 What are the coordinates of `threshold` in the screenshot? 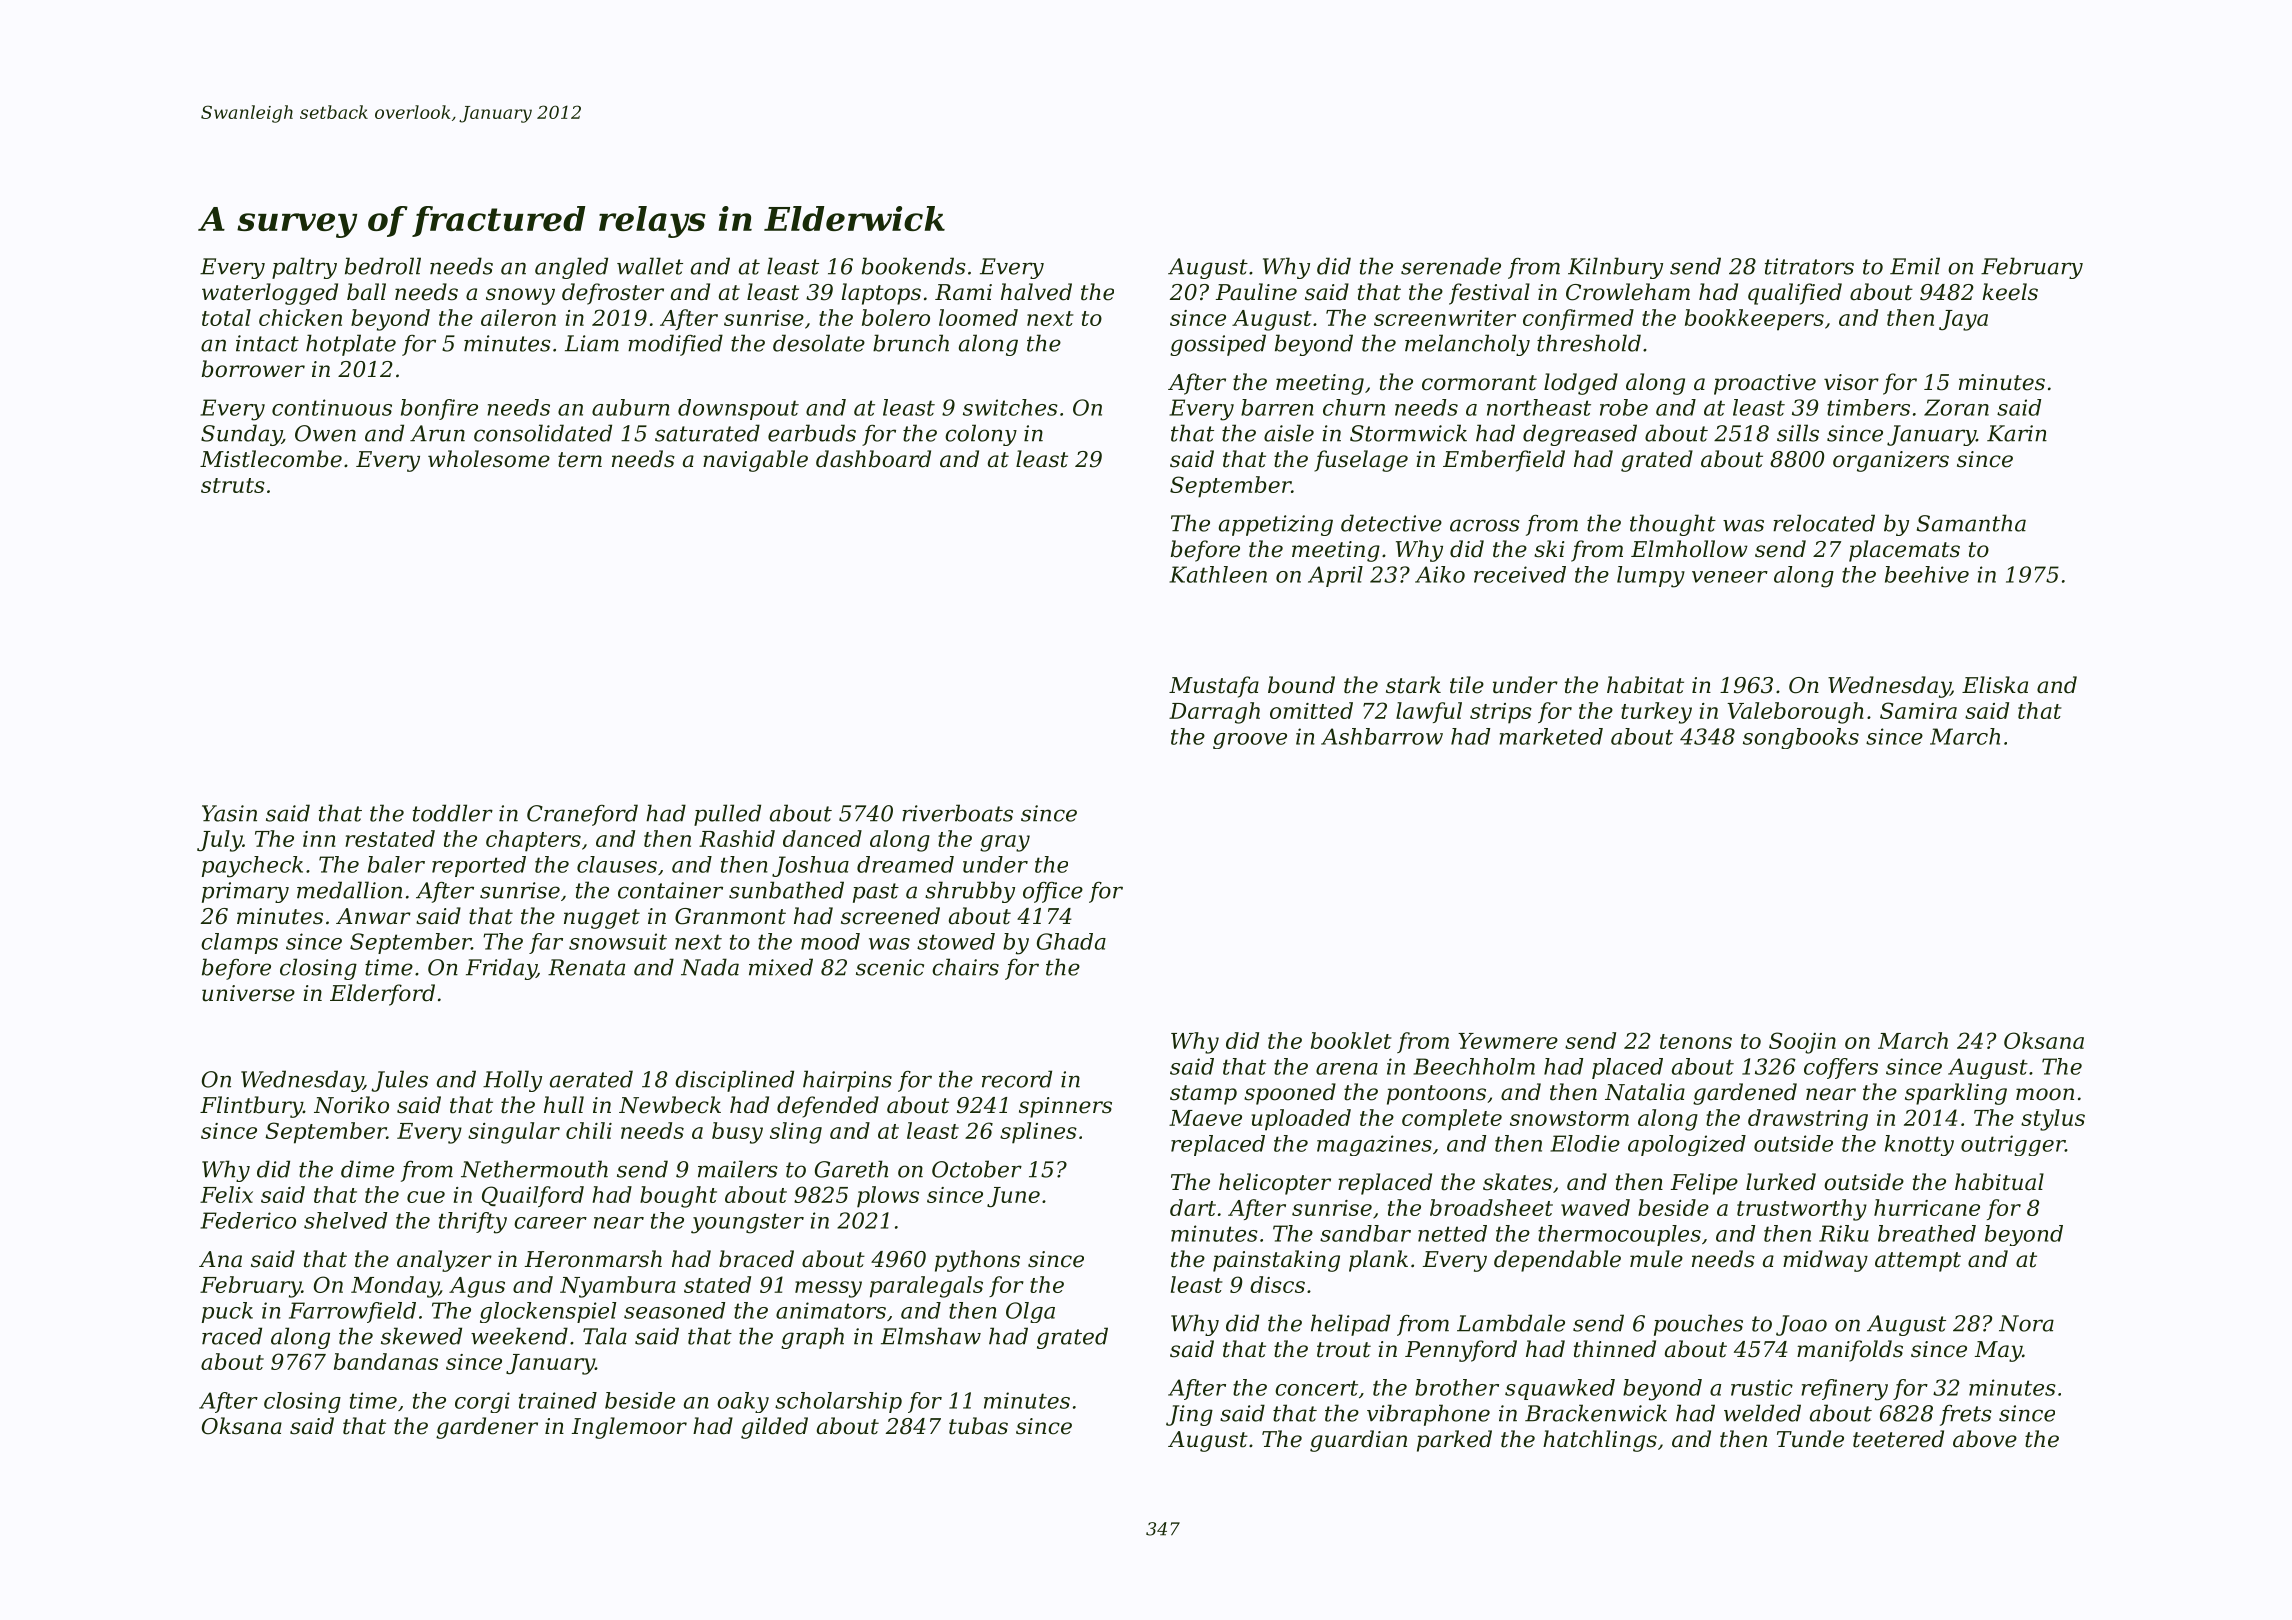 It's located at (1589, 343).
